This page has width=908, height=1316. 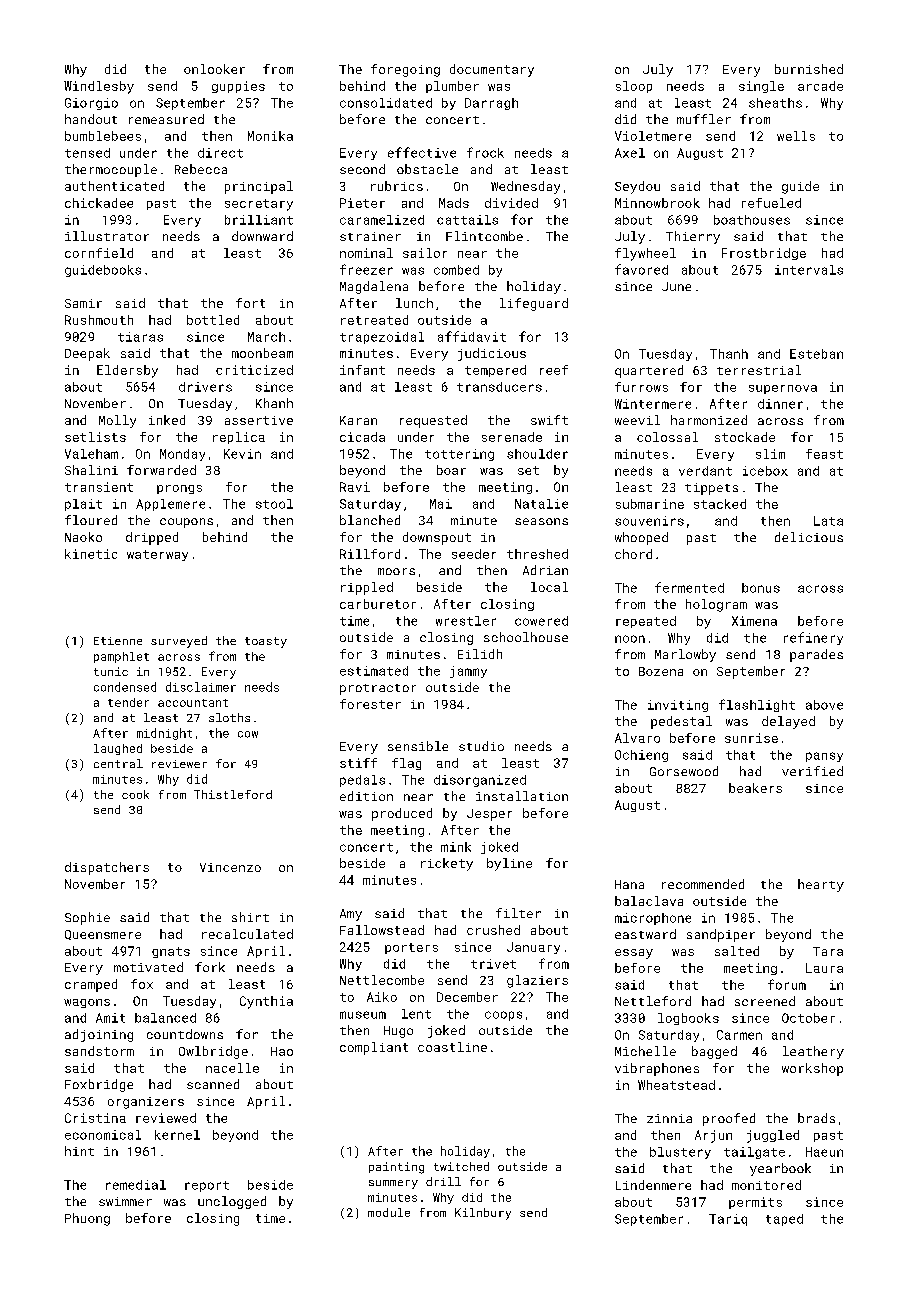 I want to click on Vincenzo, so click(x=230, y=867).
